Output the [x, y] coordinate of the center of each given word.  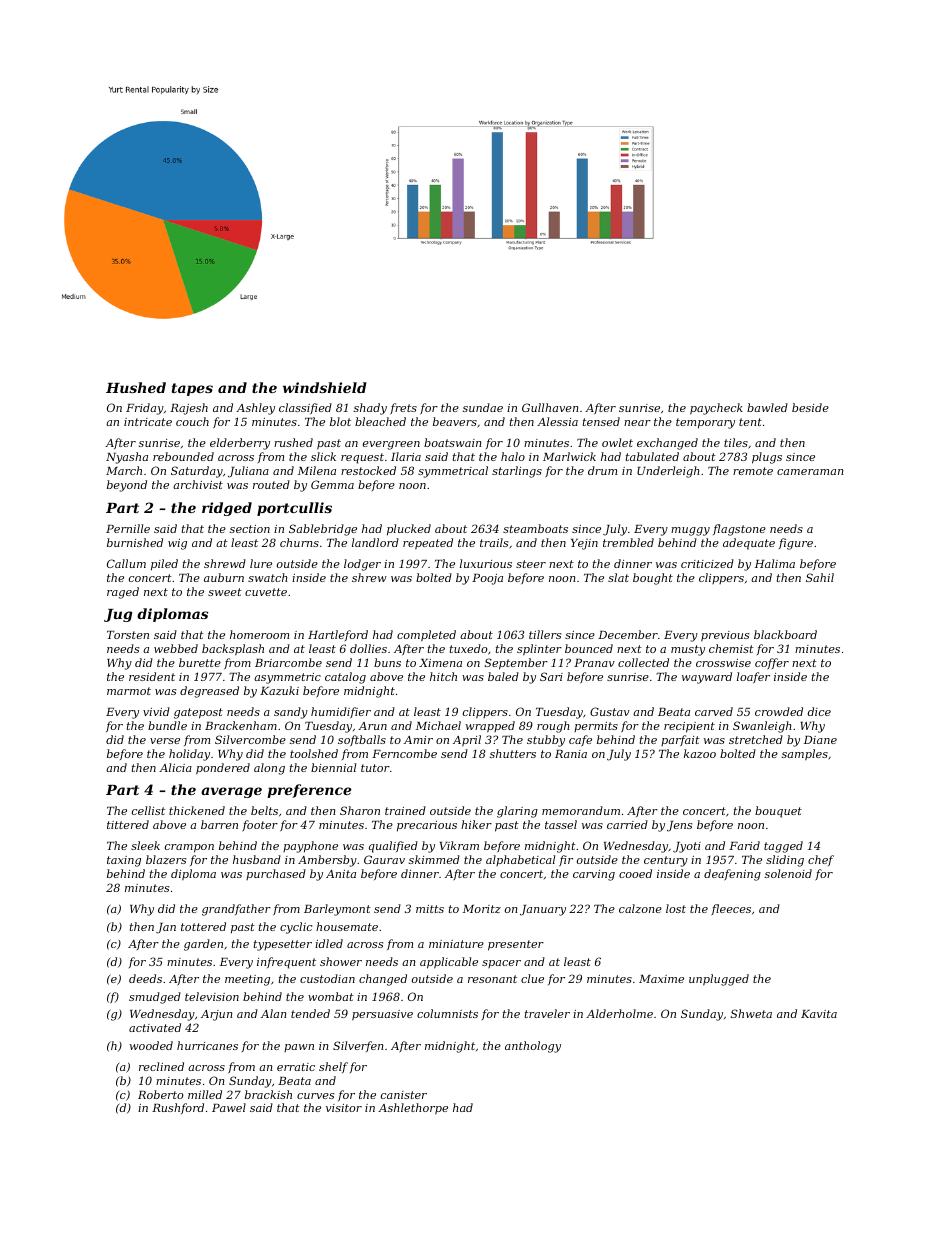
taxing [124, 861]
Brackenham [241, 725]
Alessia [557, 421]
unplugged [719, 980]
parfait [680, 740]
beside [810, 407]
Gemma [332, 484]
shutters [513, 753]
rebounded [183, 456]
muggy [690, 531]
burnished [135, 542]
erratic [296, 1067]
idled [329, 943]
